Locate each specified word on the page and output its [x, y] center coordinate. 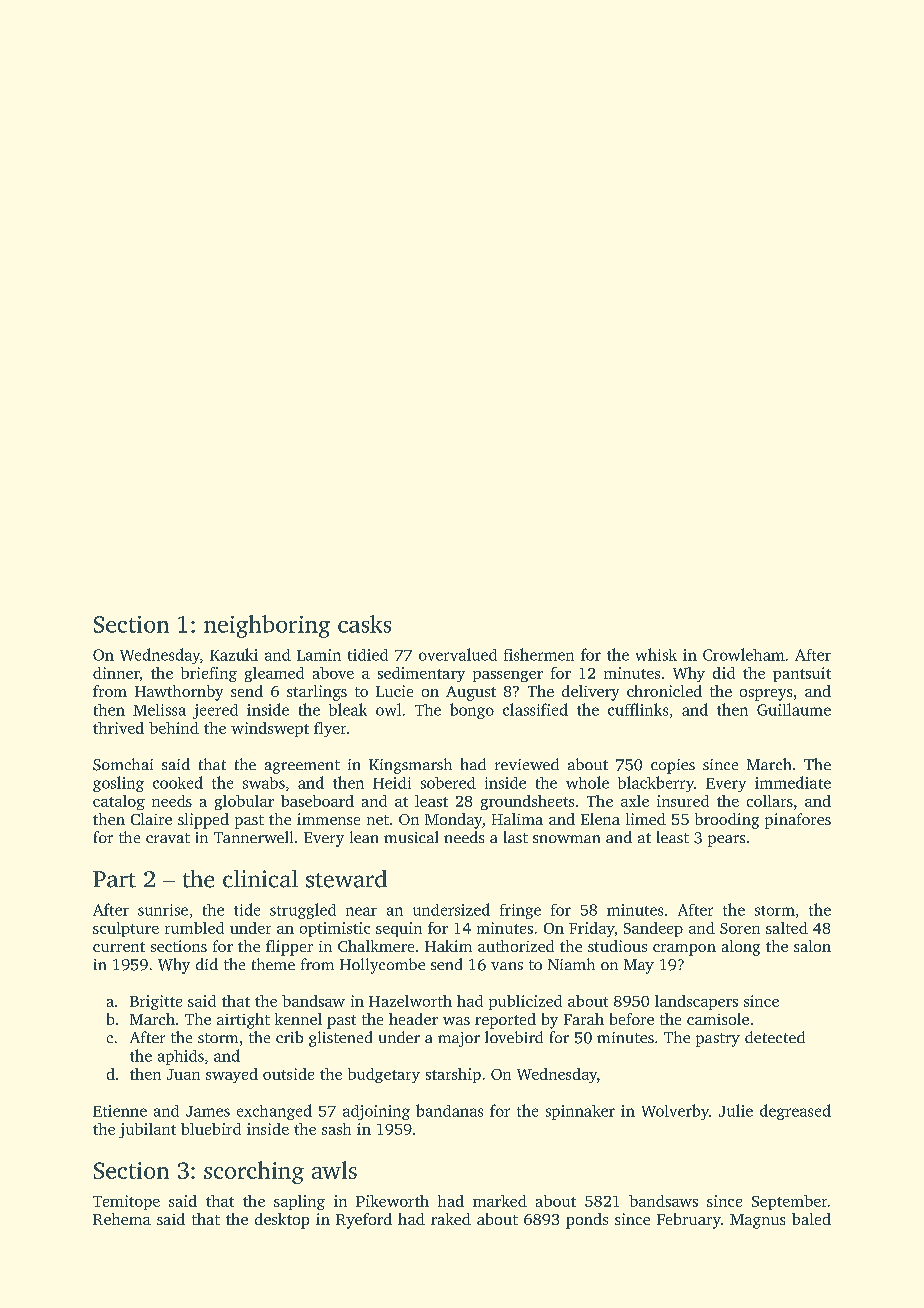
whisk [656, 654]
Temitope [126, 1202]
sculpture [126, 929]
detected [775, 1037]
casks [364, 624]
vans [507, 966]
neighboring [267, 626]
